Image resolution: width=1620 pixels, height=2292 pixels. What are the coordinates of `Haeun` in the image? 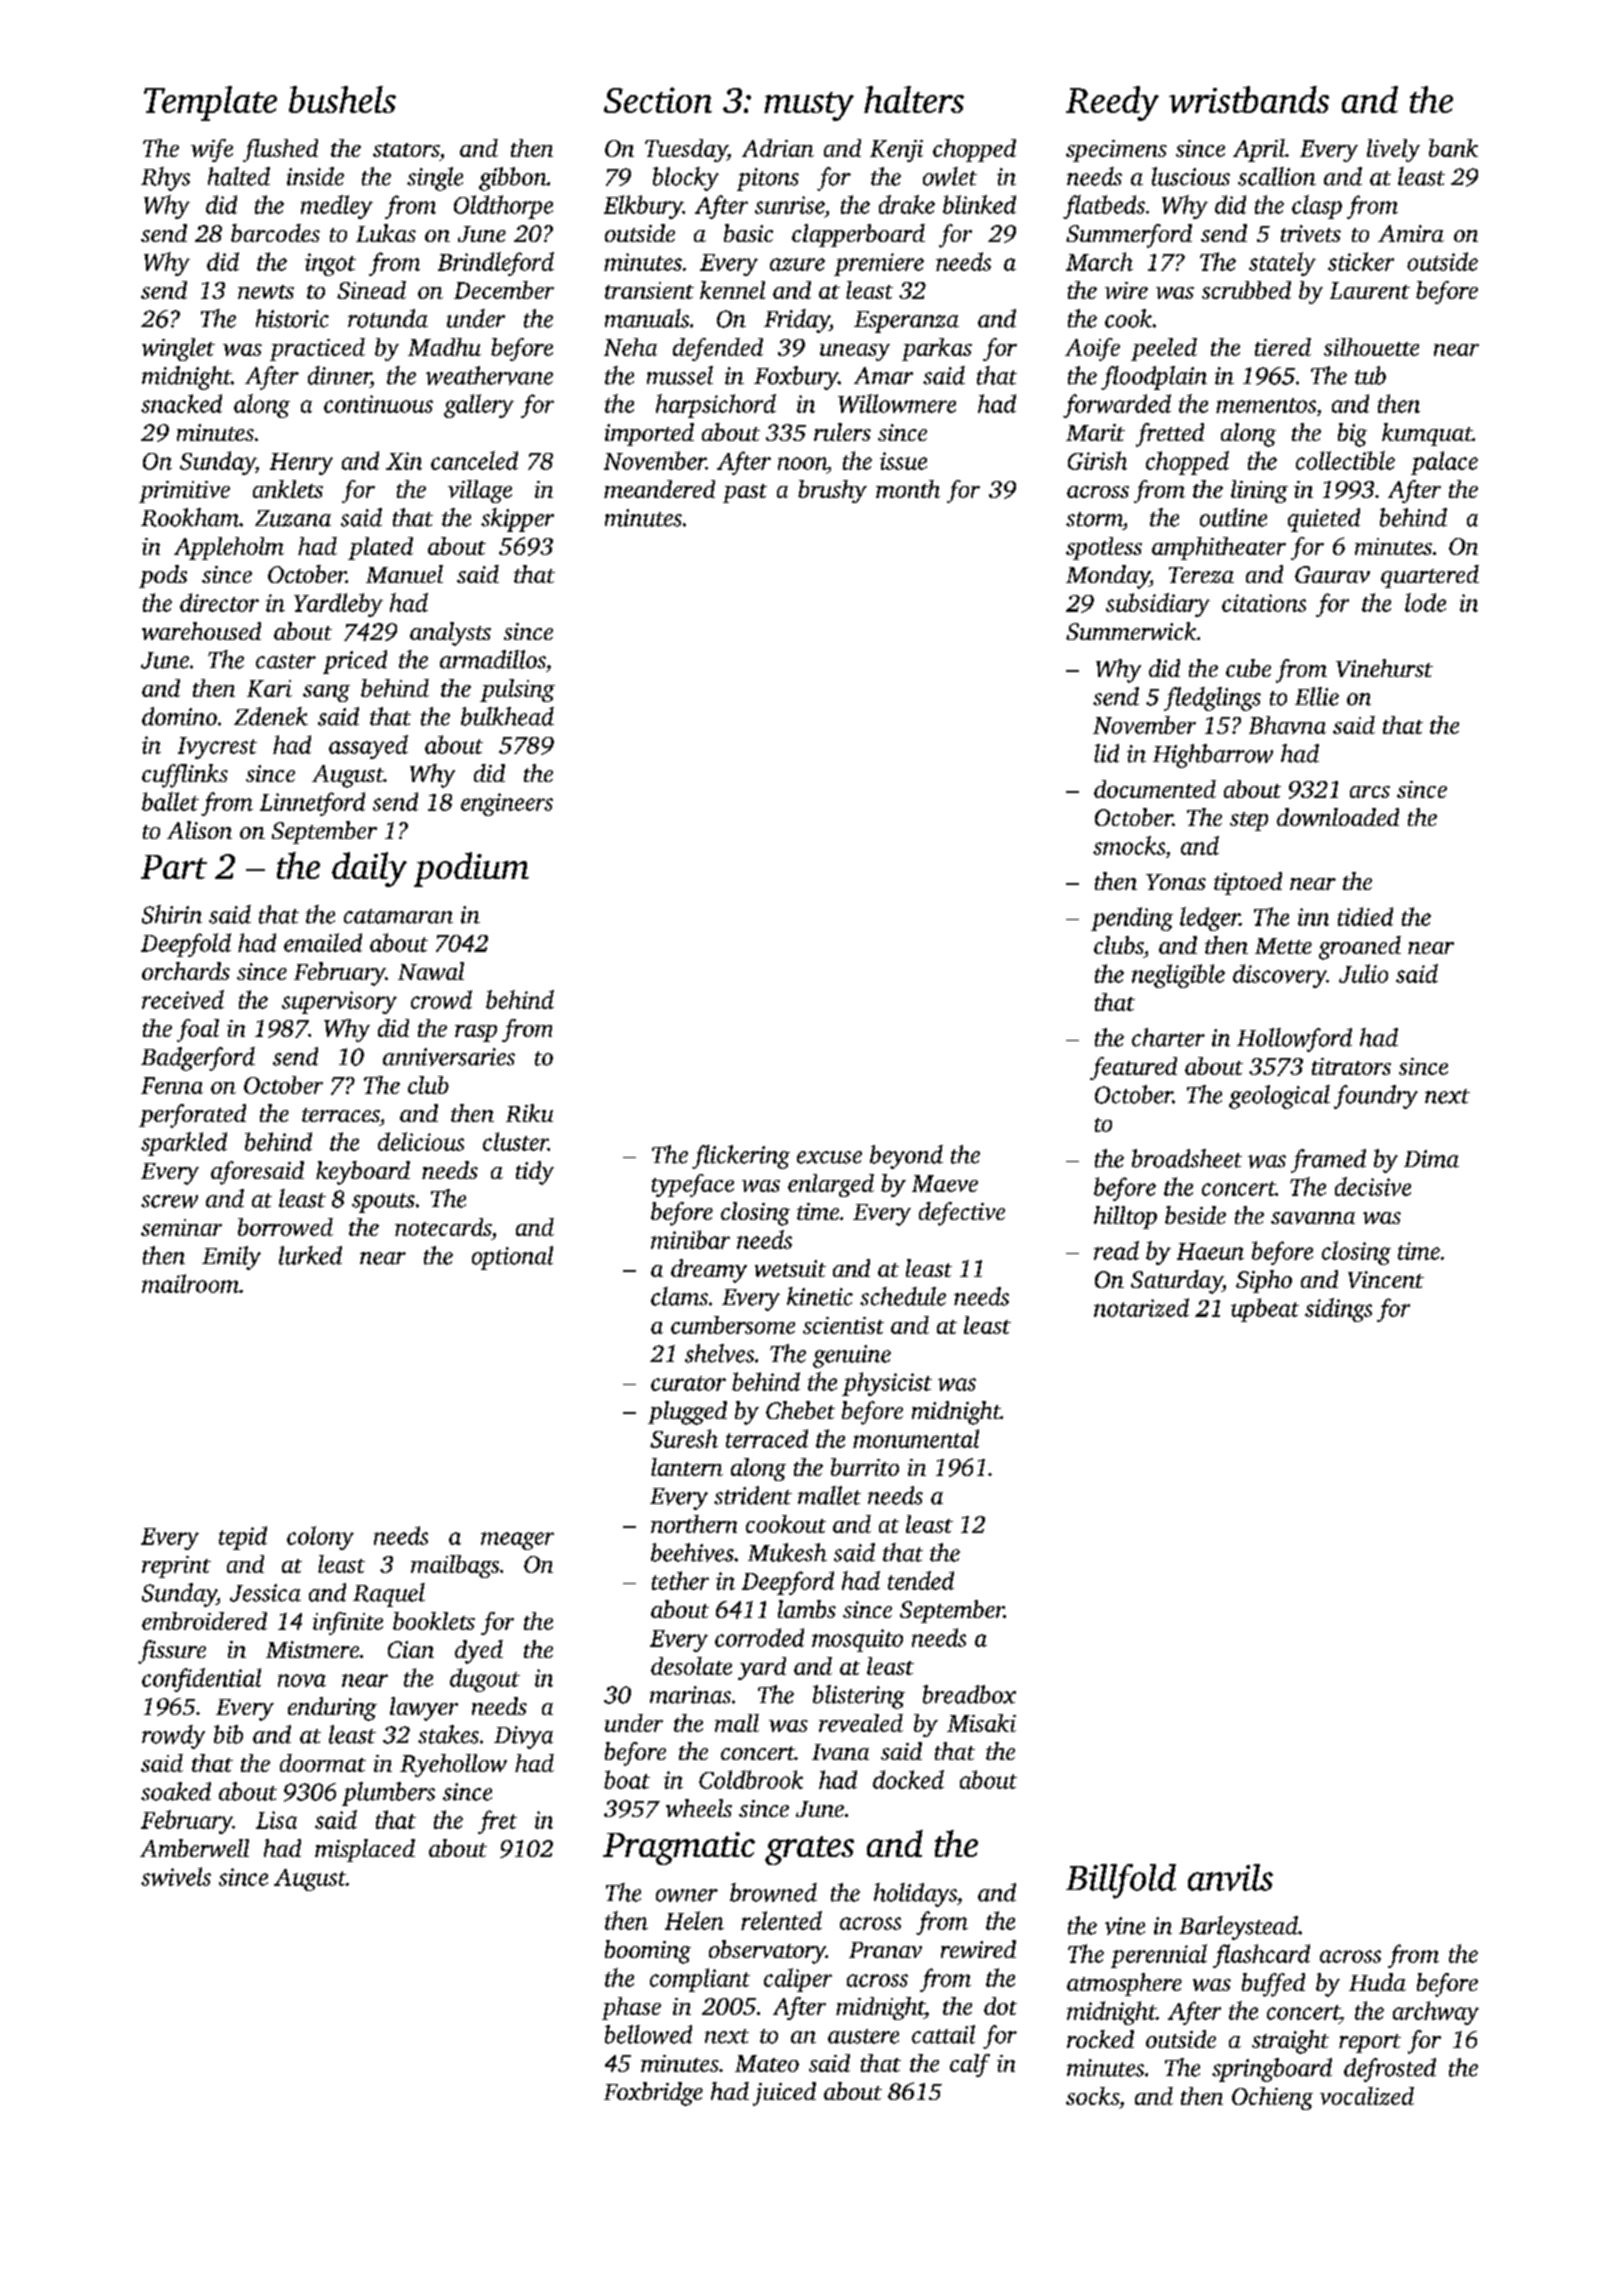 It's located at (1210, 1251).
